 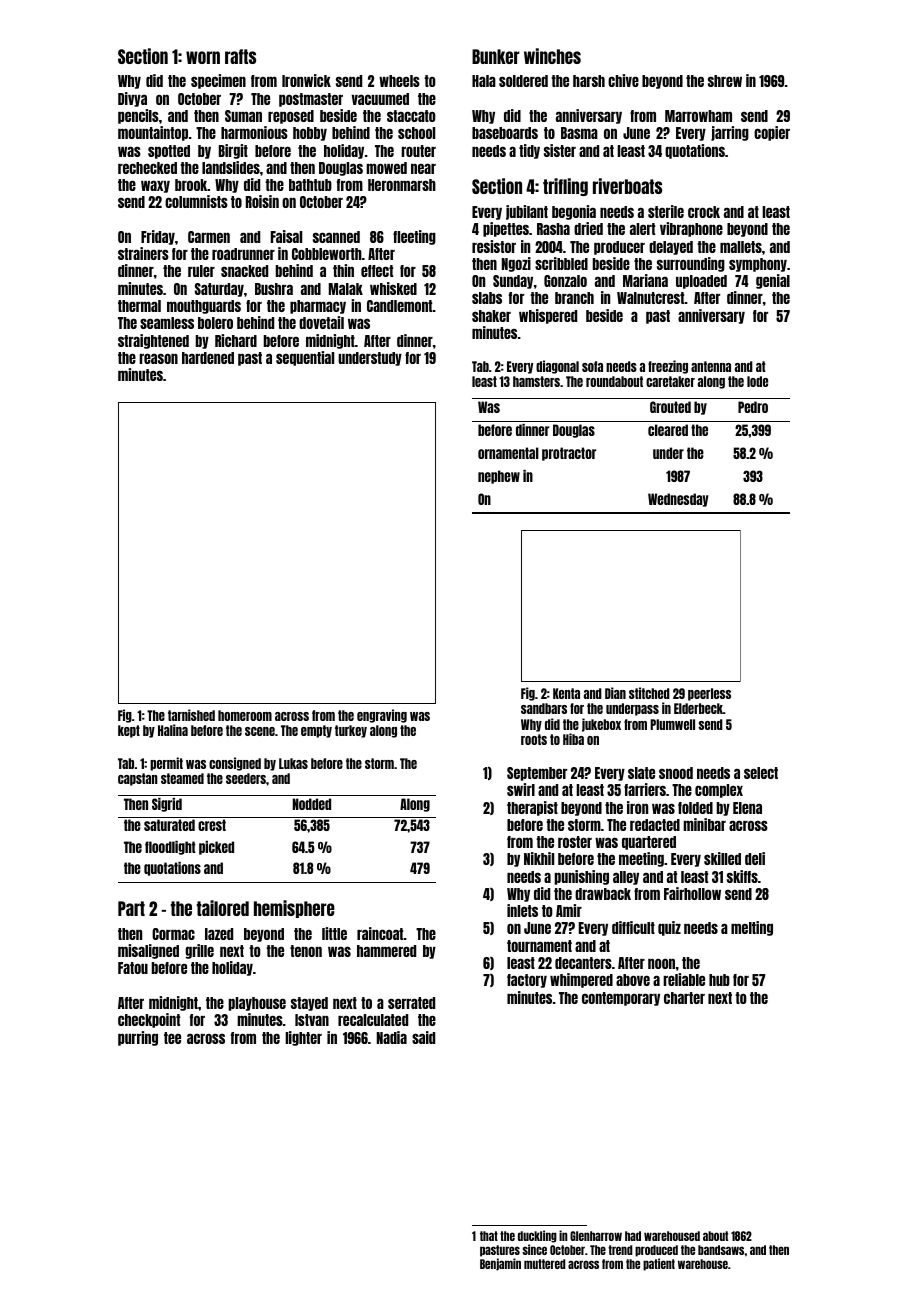 What do you see at coordinates (240, 56) in the screenshot?
I see `rafts` at bounding box center [240, 56].
